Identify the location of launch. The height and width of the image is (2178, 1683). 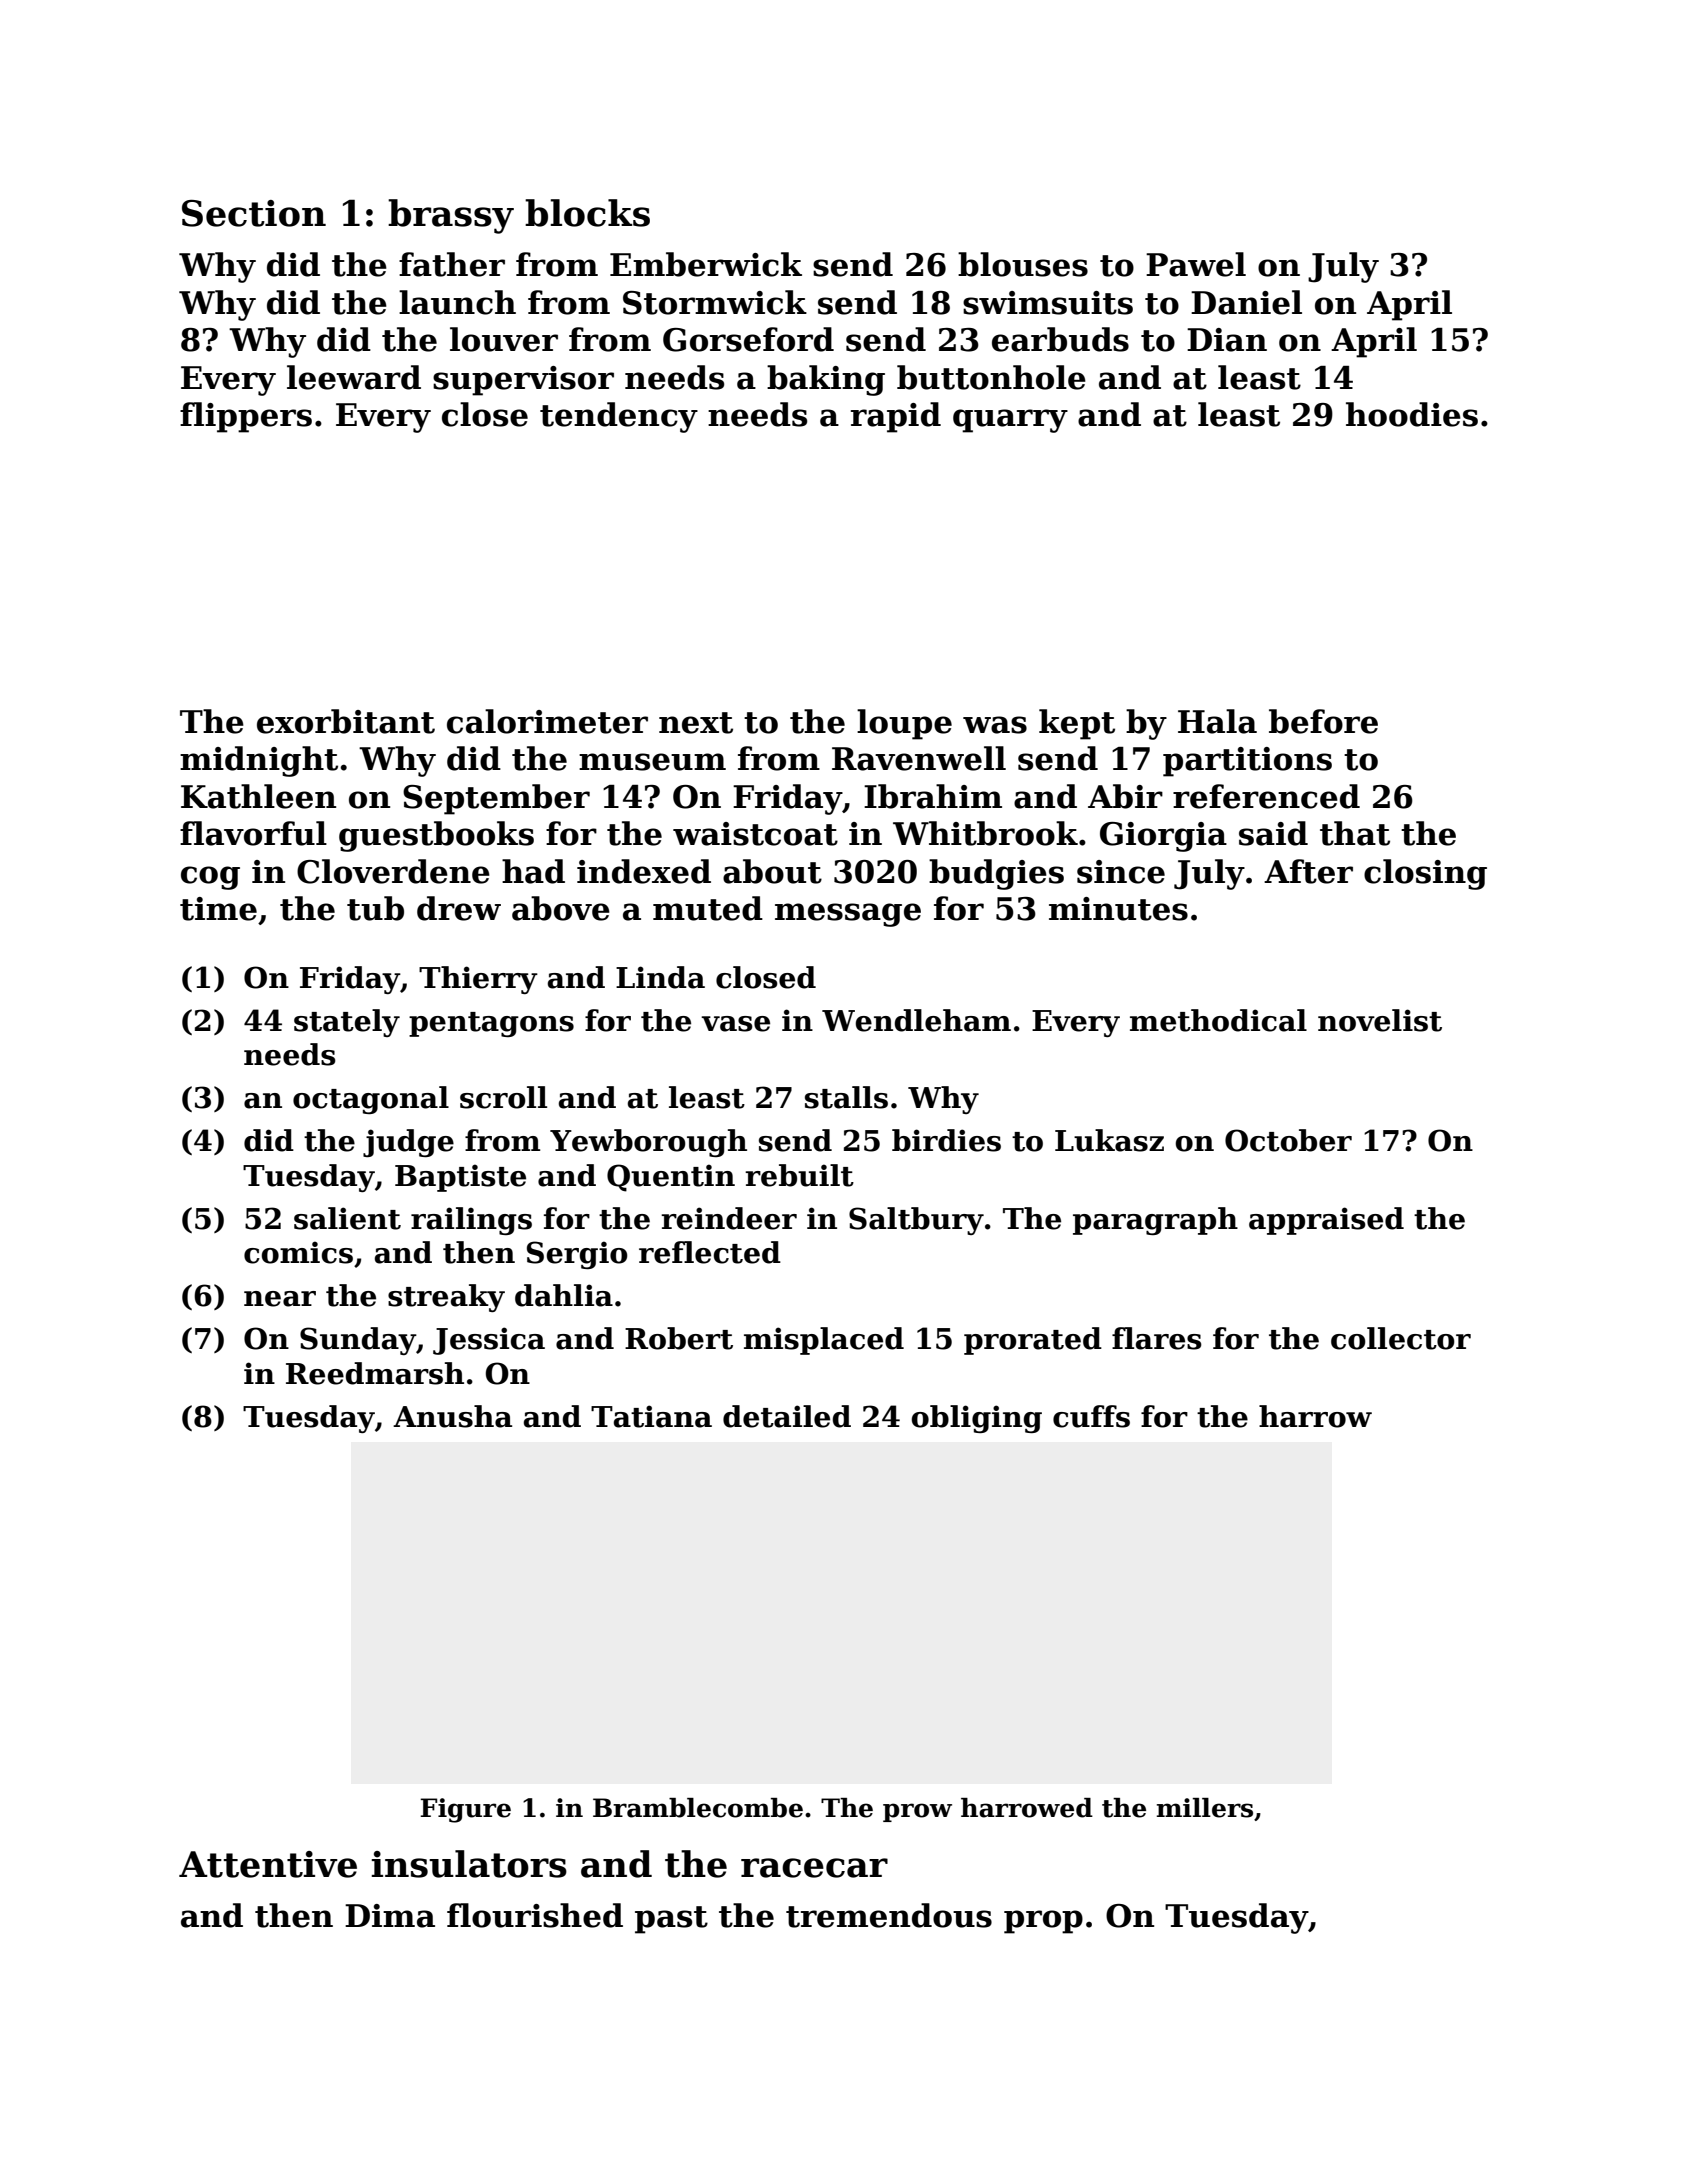
(457, 302).
